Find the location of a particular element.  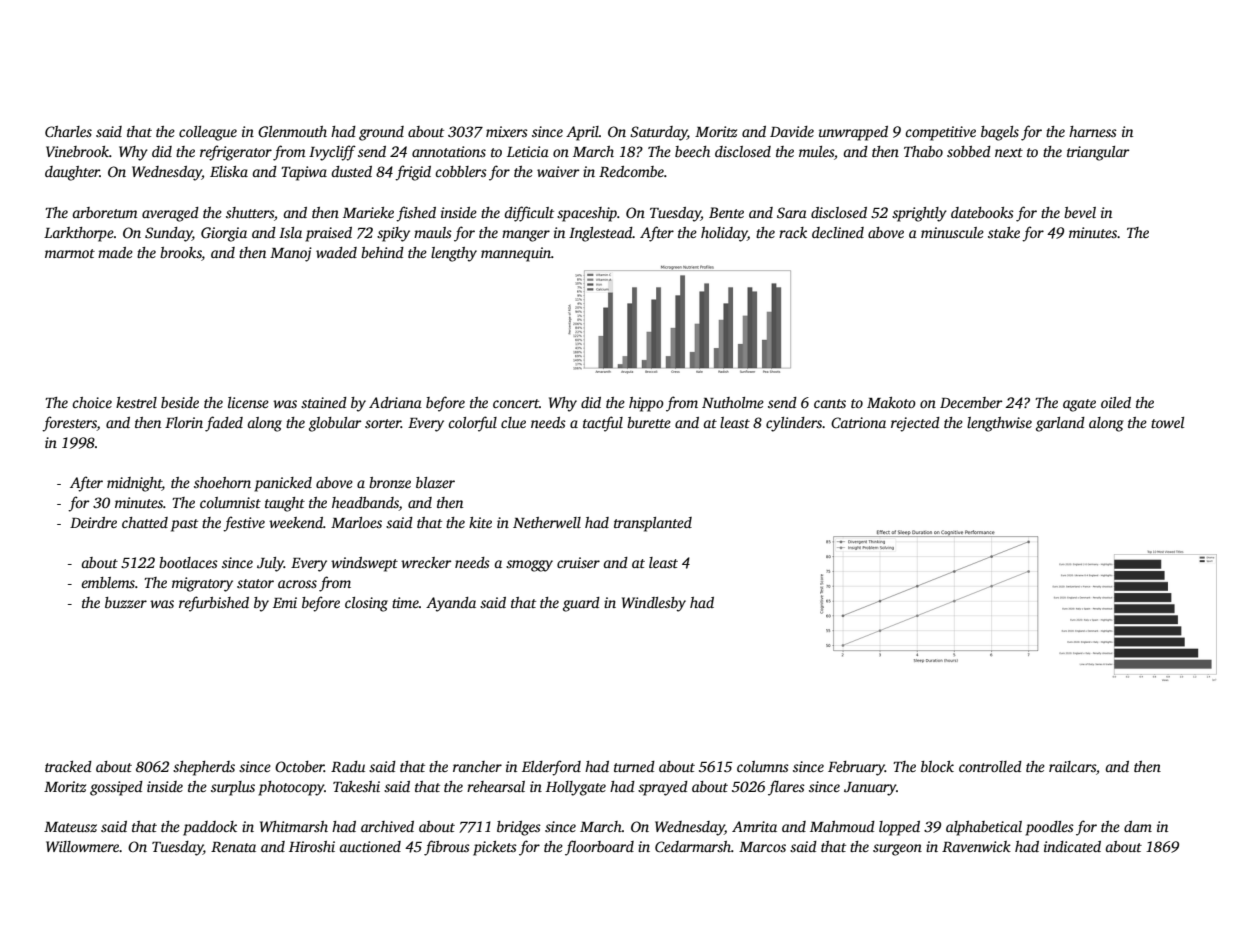

rejected is located at coordinates (915, 424).
